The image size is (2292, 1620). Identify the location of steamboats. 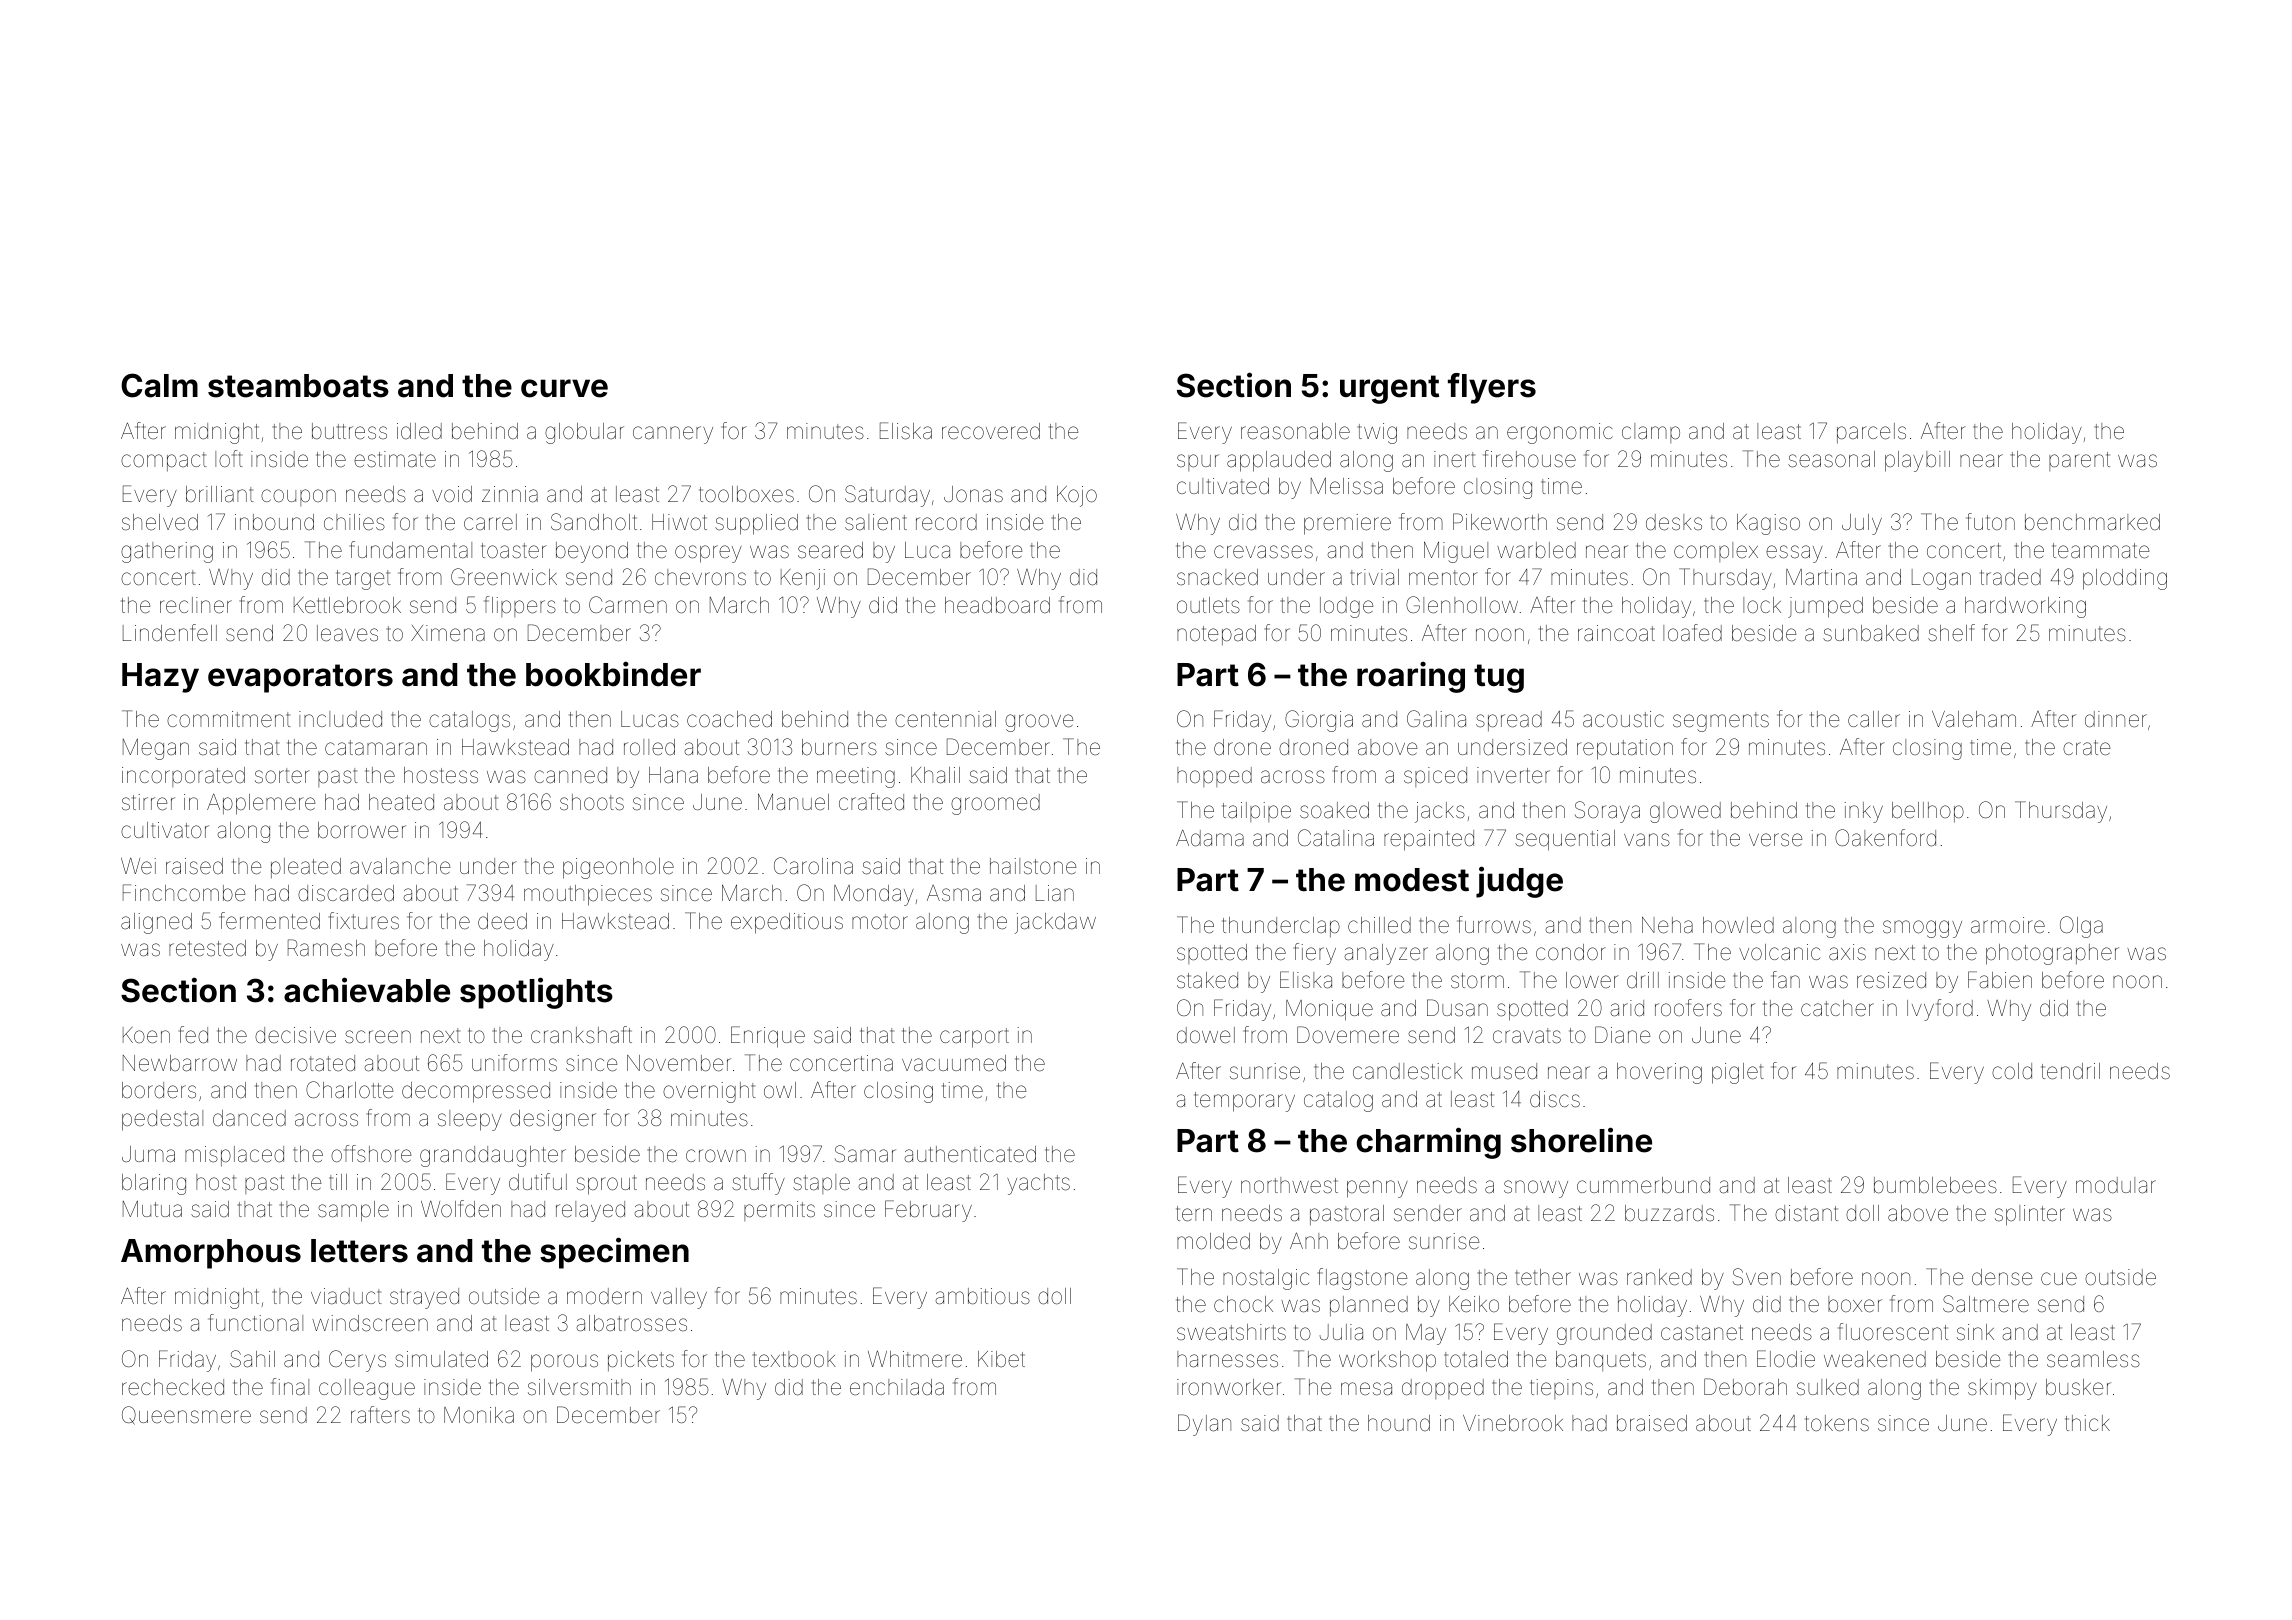
(298, 386).
